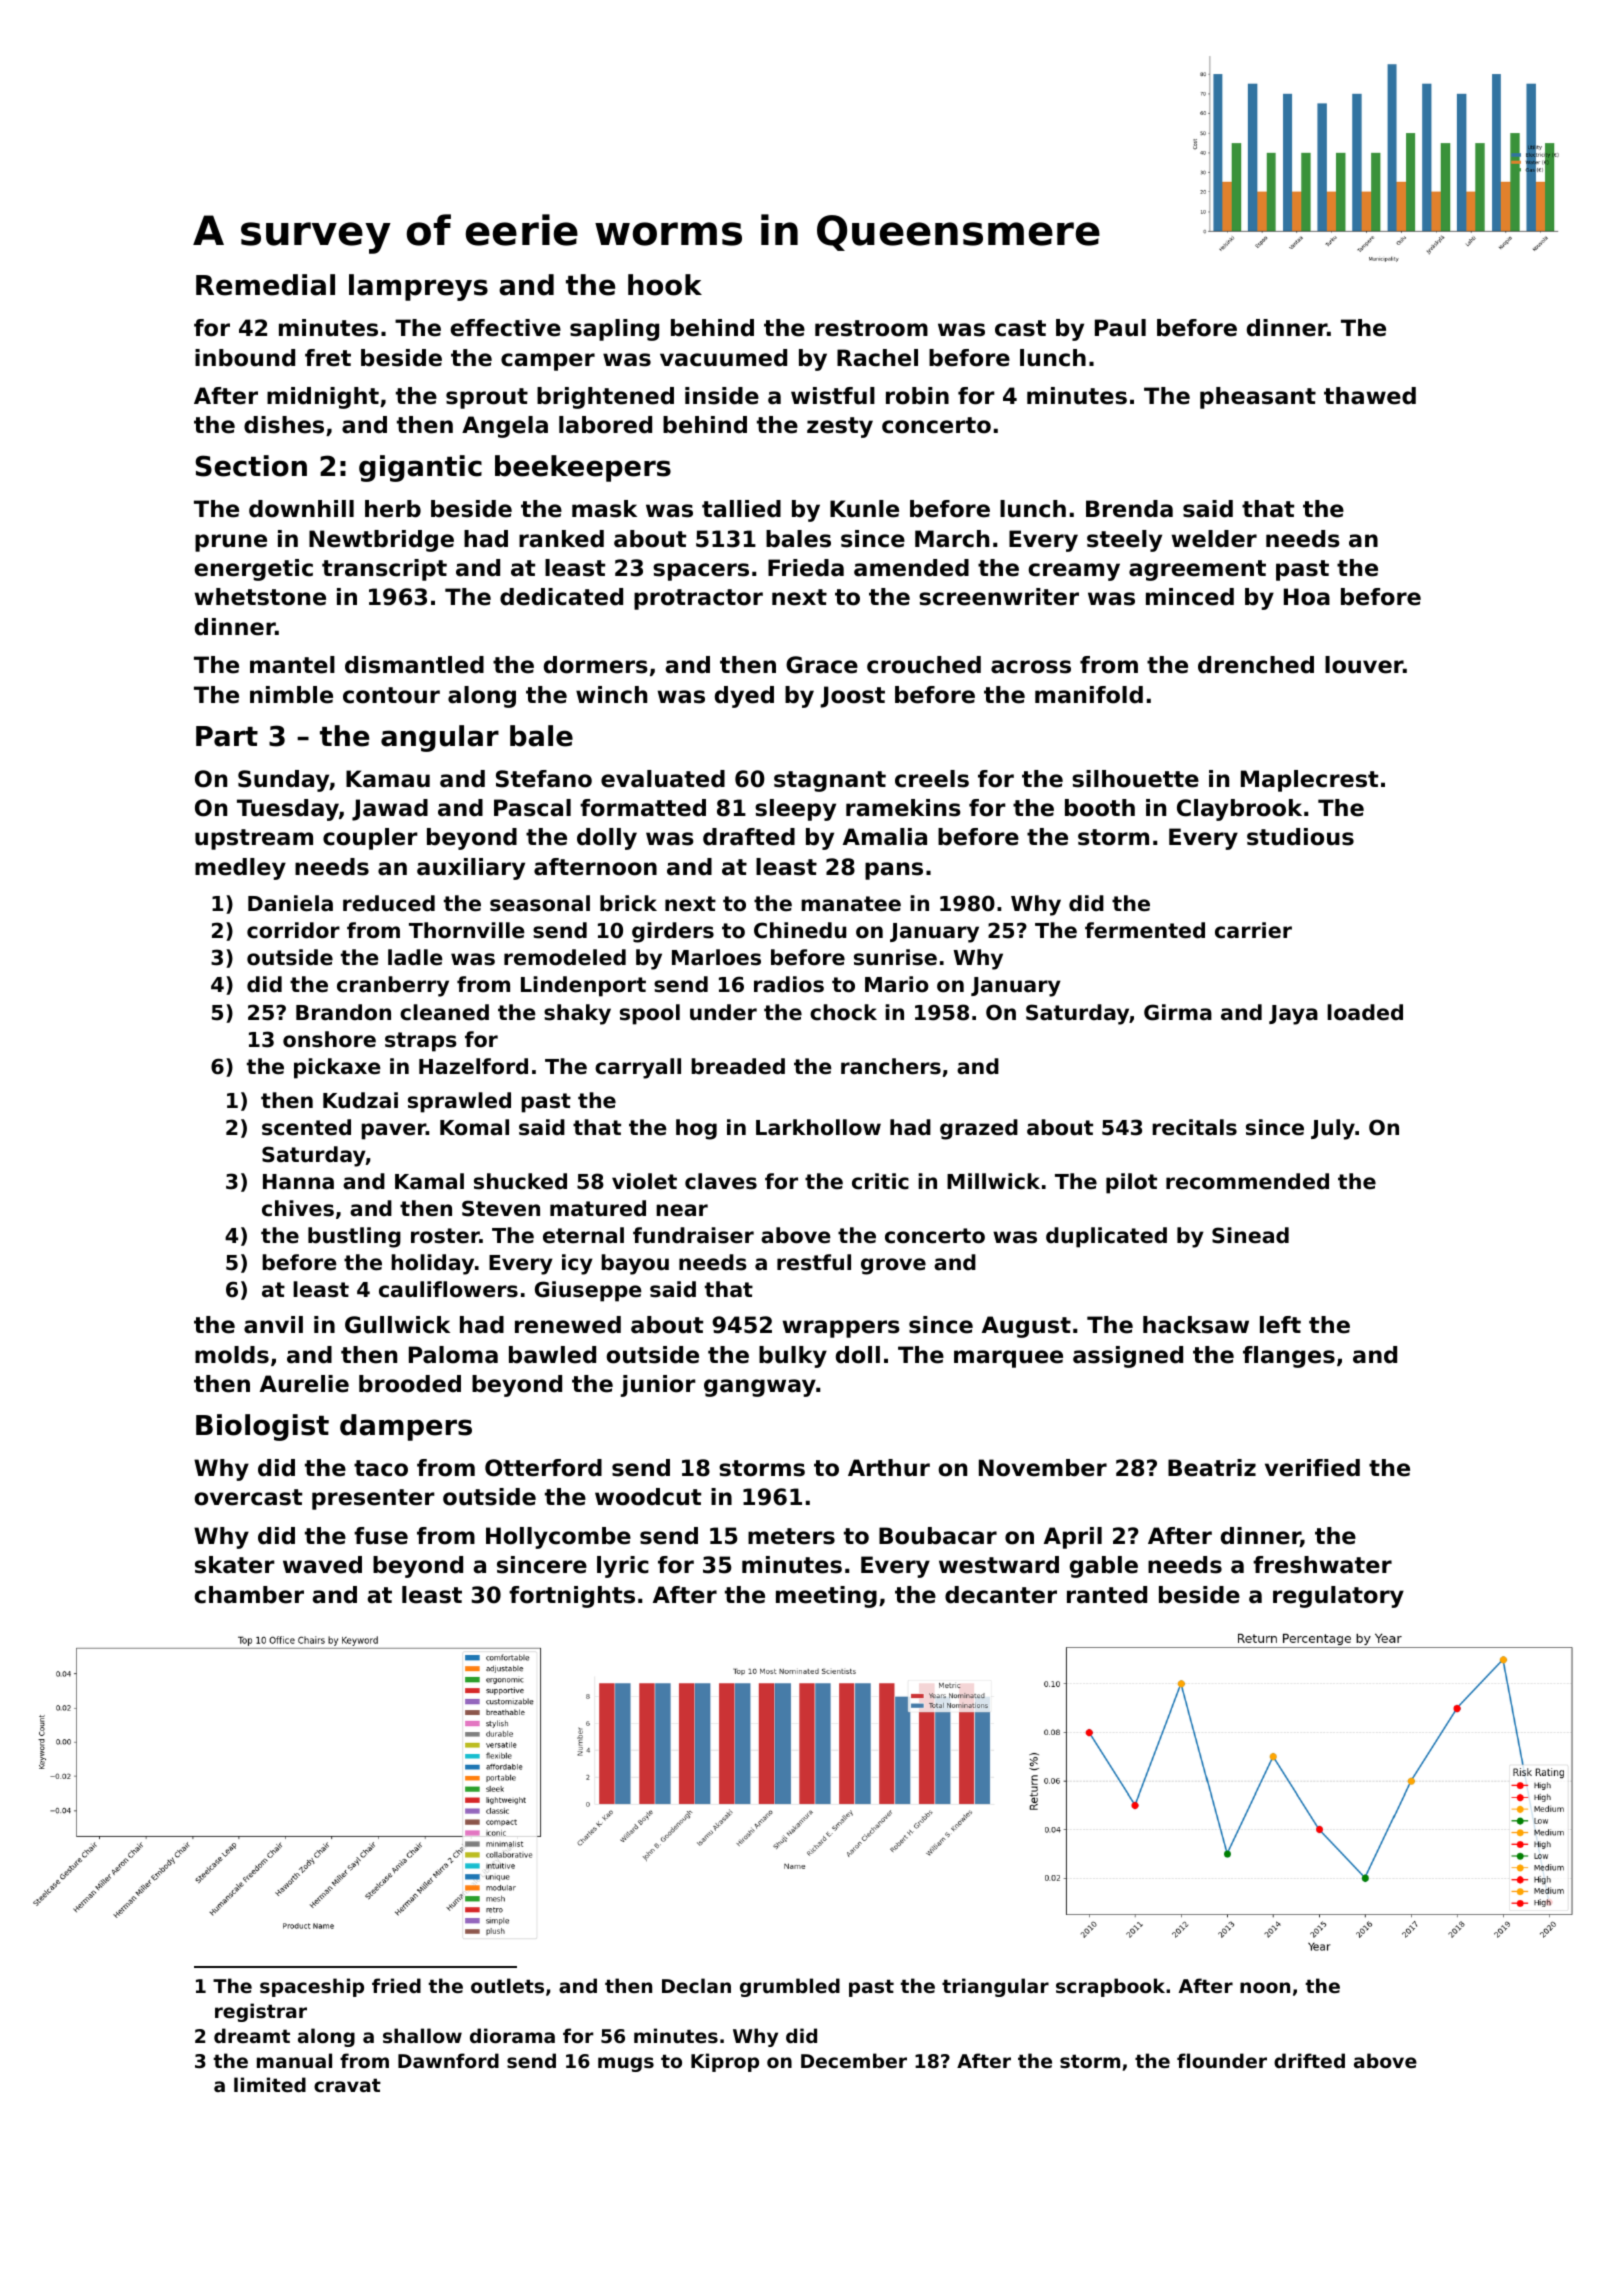  Describe the element at coordinates (1370, 396) in the screenshot. I see `thawed` at that location.
